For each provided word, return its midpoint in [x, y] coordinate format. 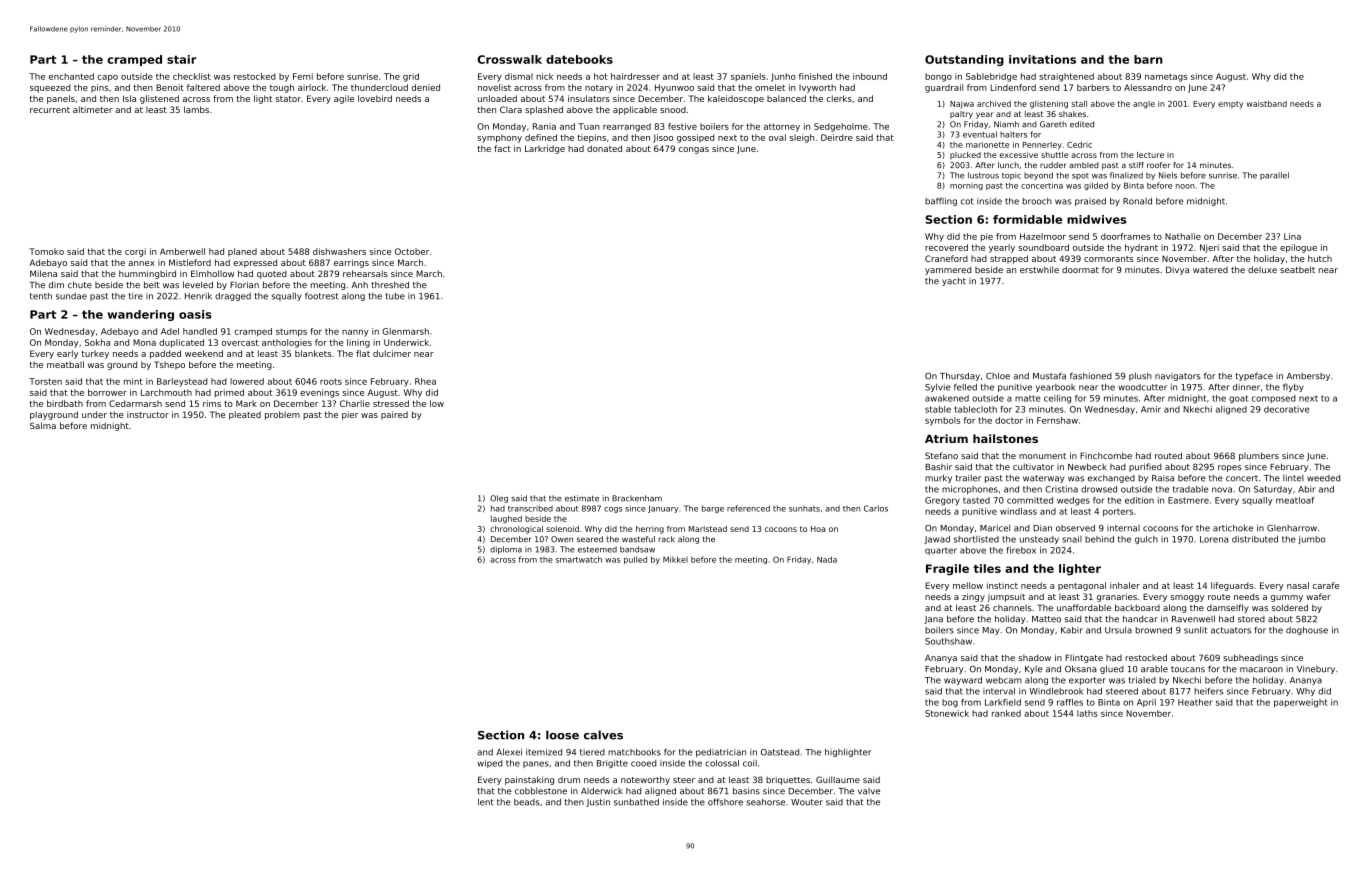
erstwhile [1039, 269]
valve [869, 791]
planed [242, 252]
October [412, 251]
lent [486, 802]
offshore [725, 802]
